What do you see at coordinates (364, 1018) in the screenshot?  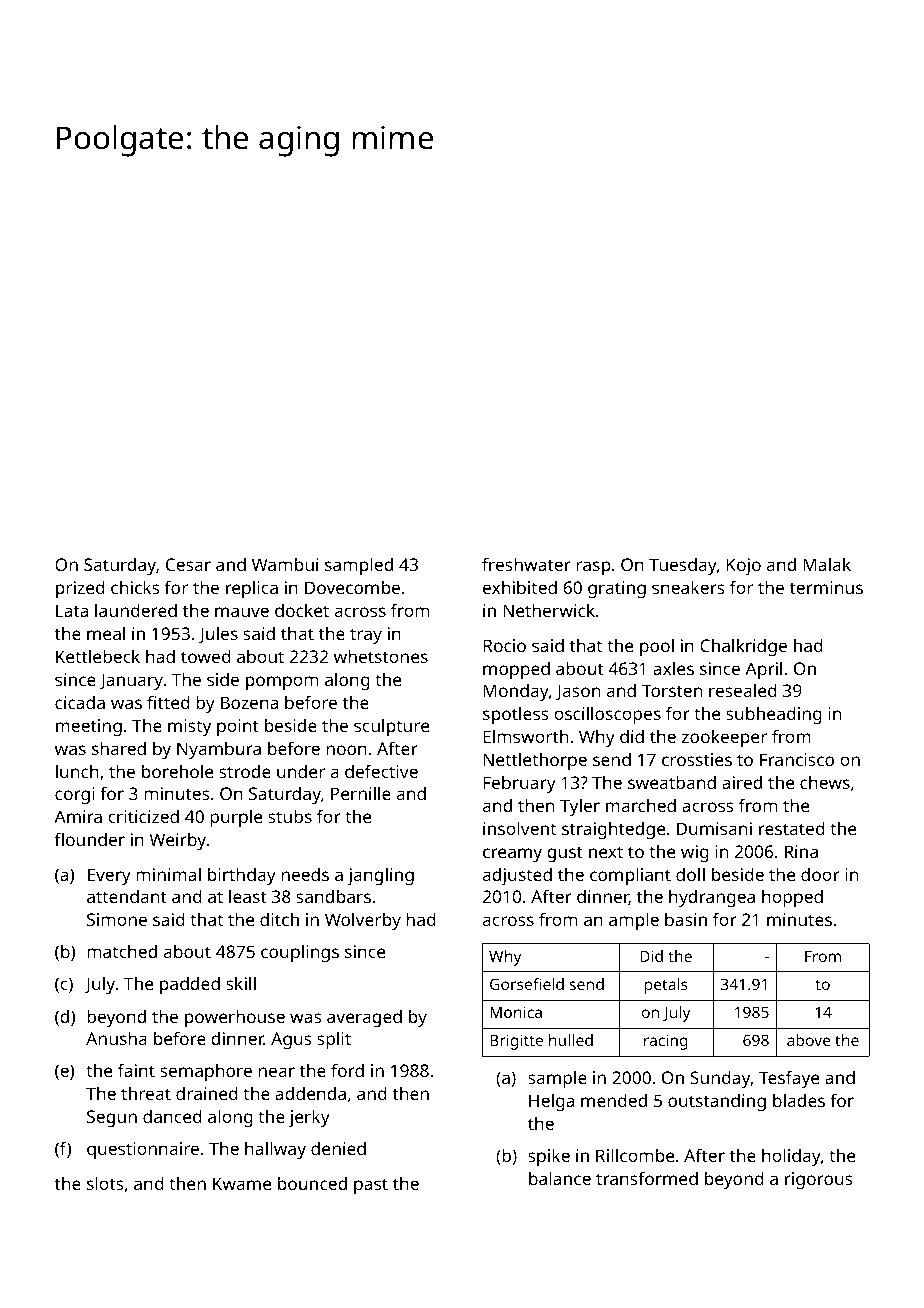 I see `averaged` at bounding box center [364, 1018].
